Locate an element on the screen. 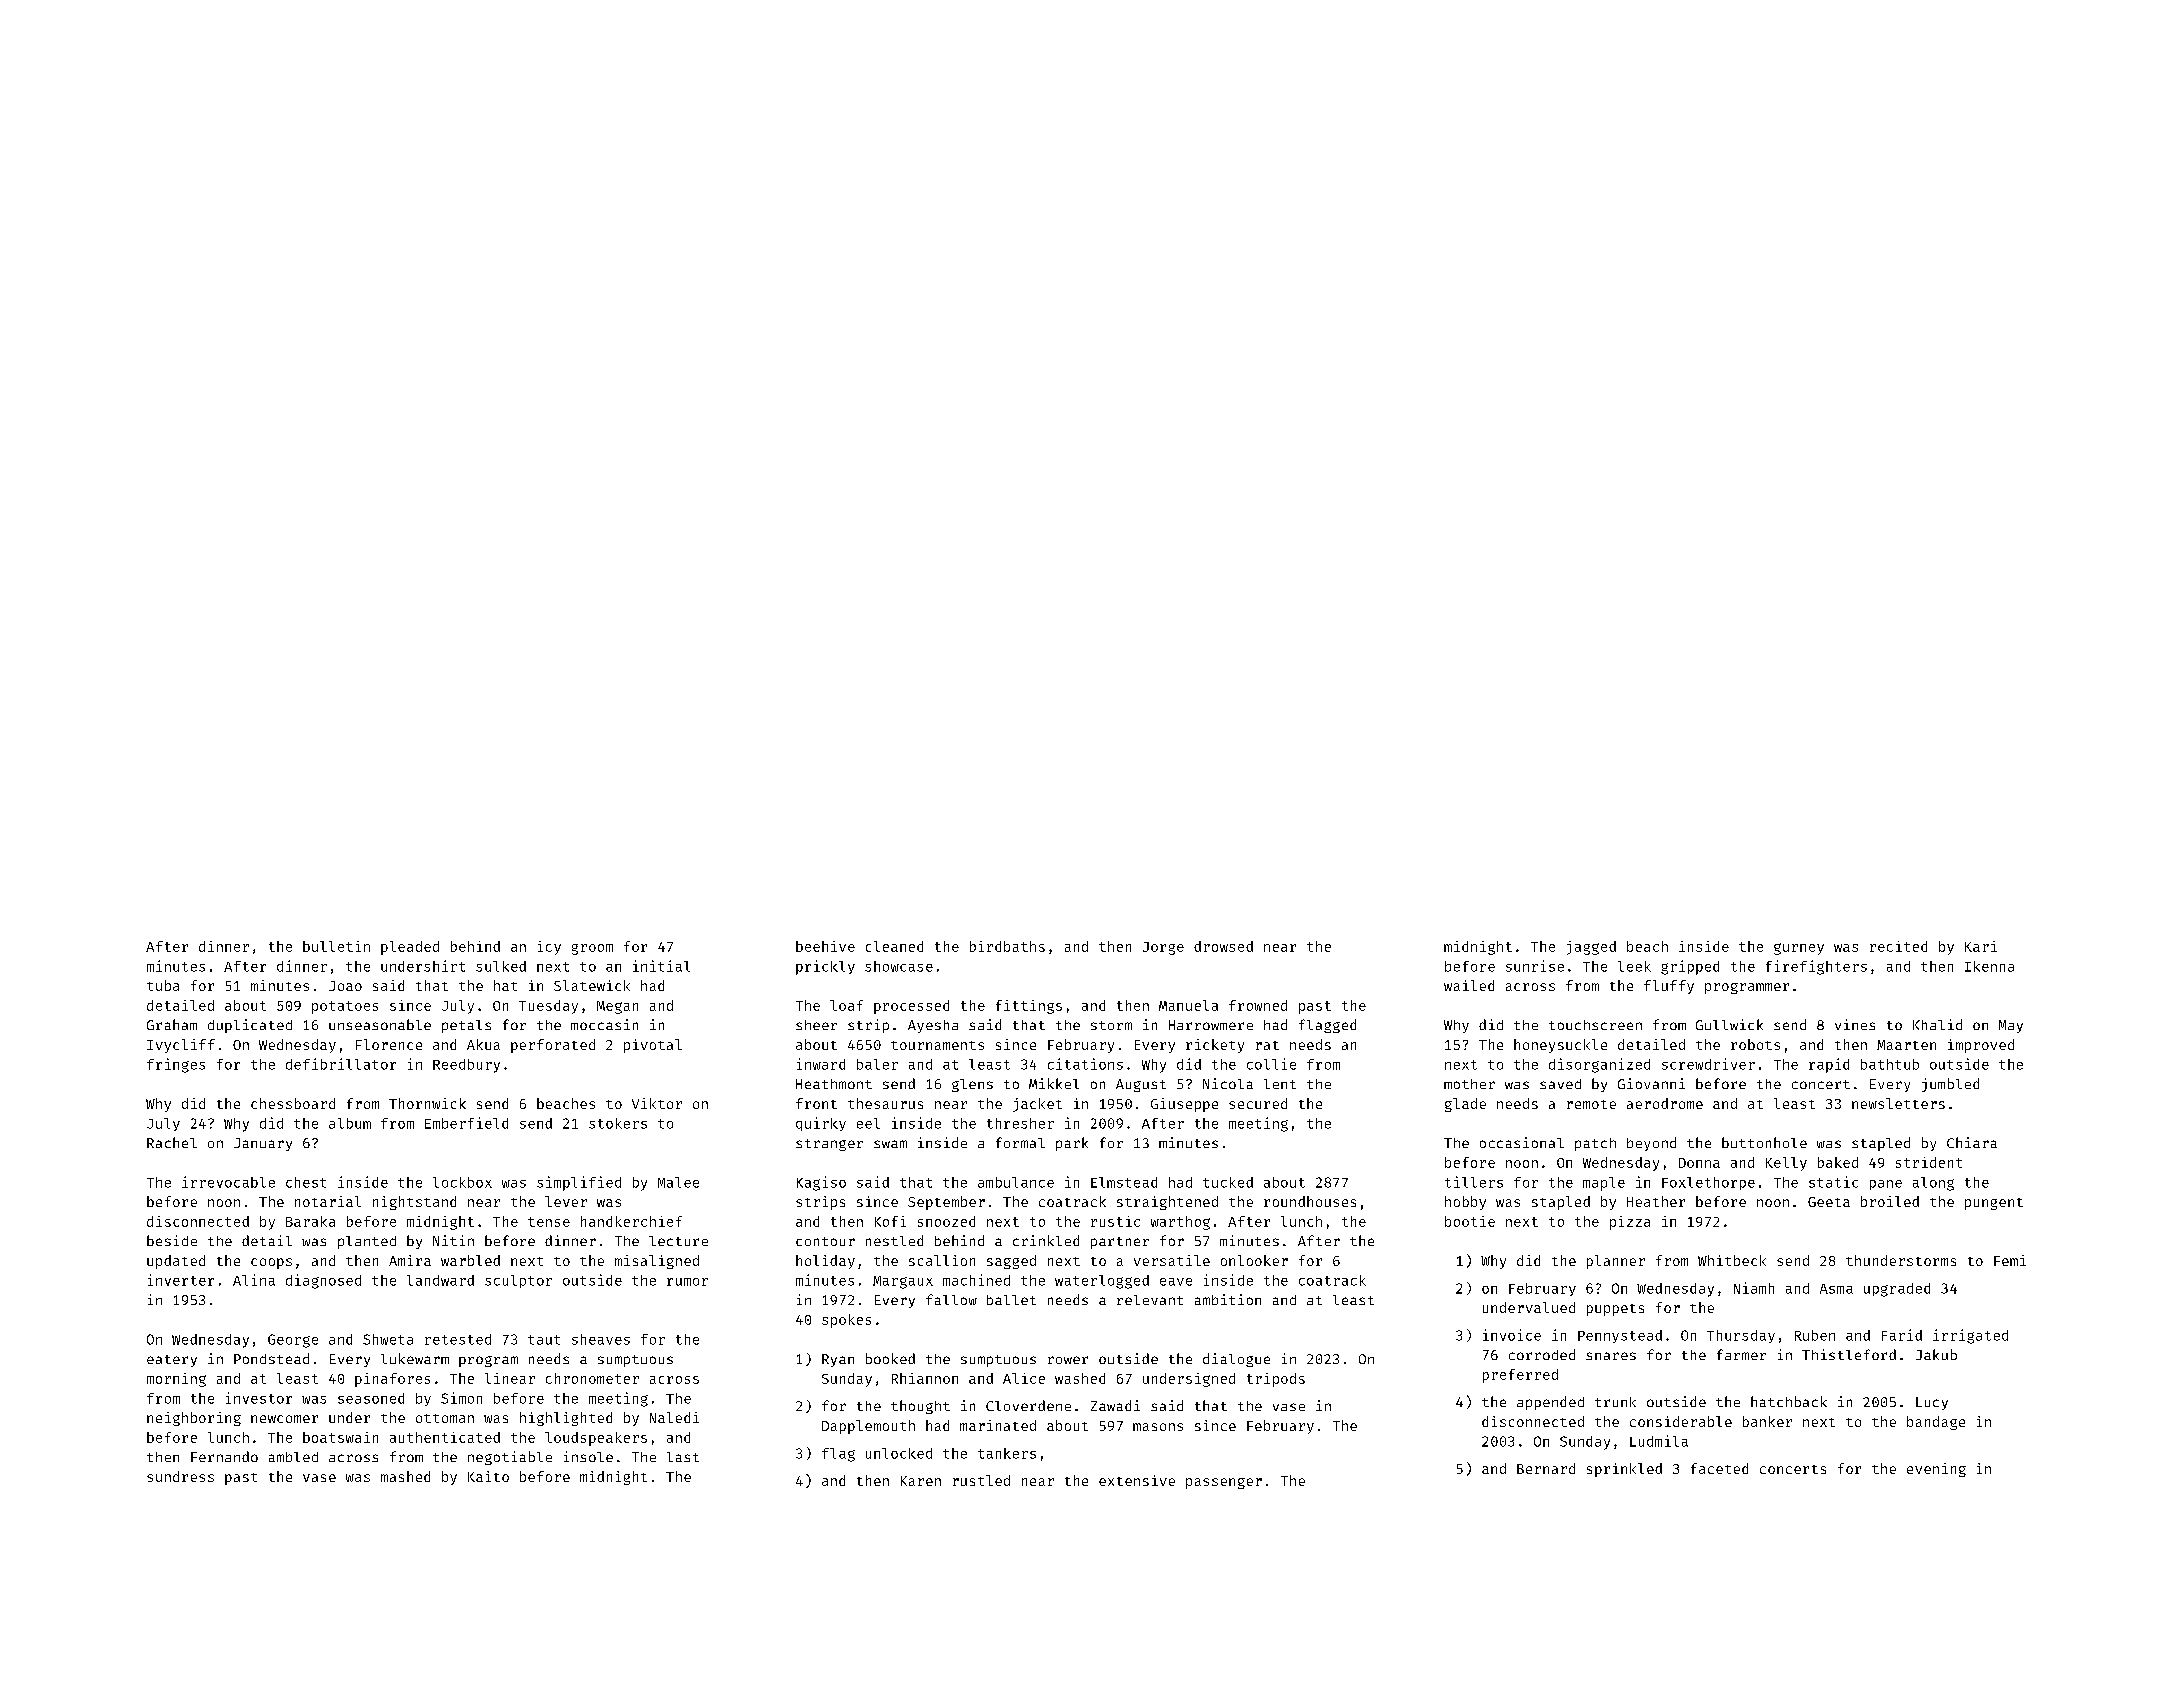 The height and width of the screenshot is (1683, 2178). citations is located at coordinates (1085, 1064).
